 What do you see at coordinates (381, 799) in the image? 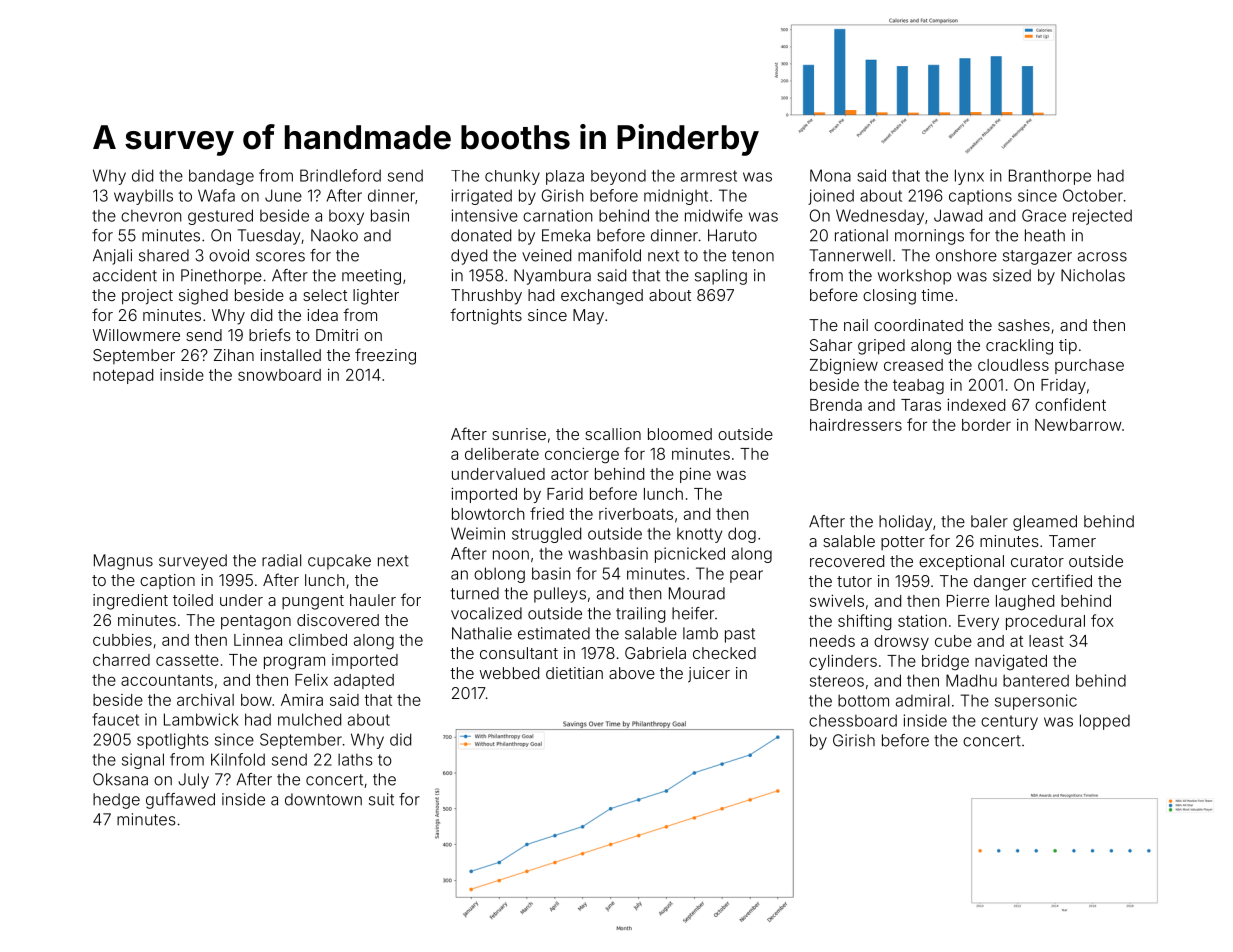
I see `suit` at bounding box center [381, 799].
